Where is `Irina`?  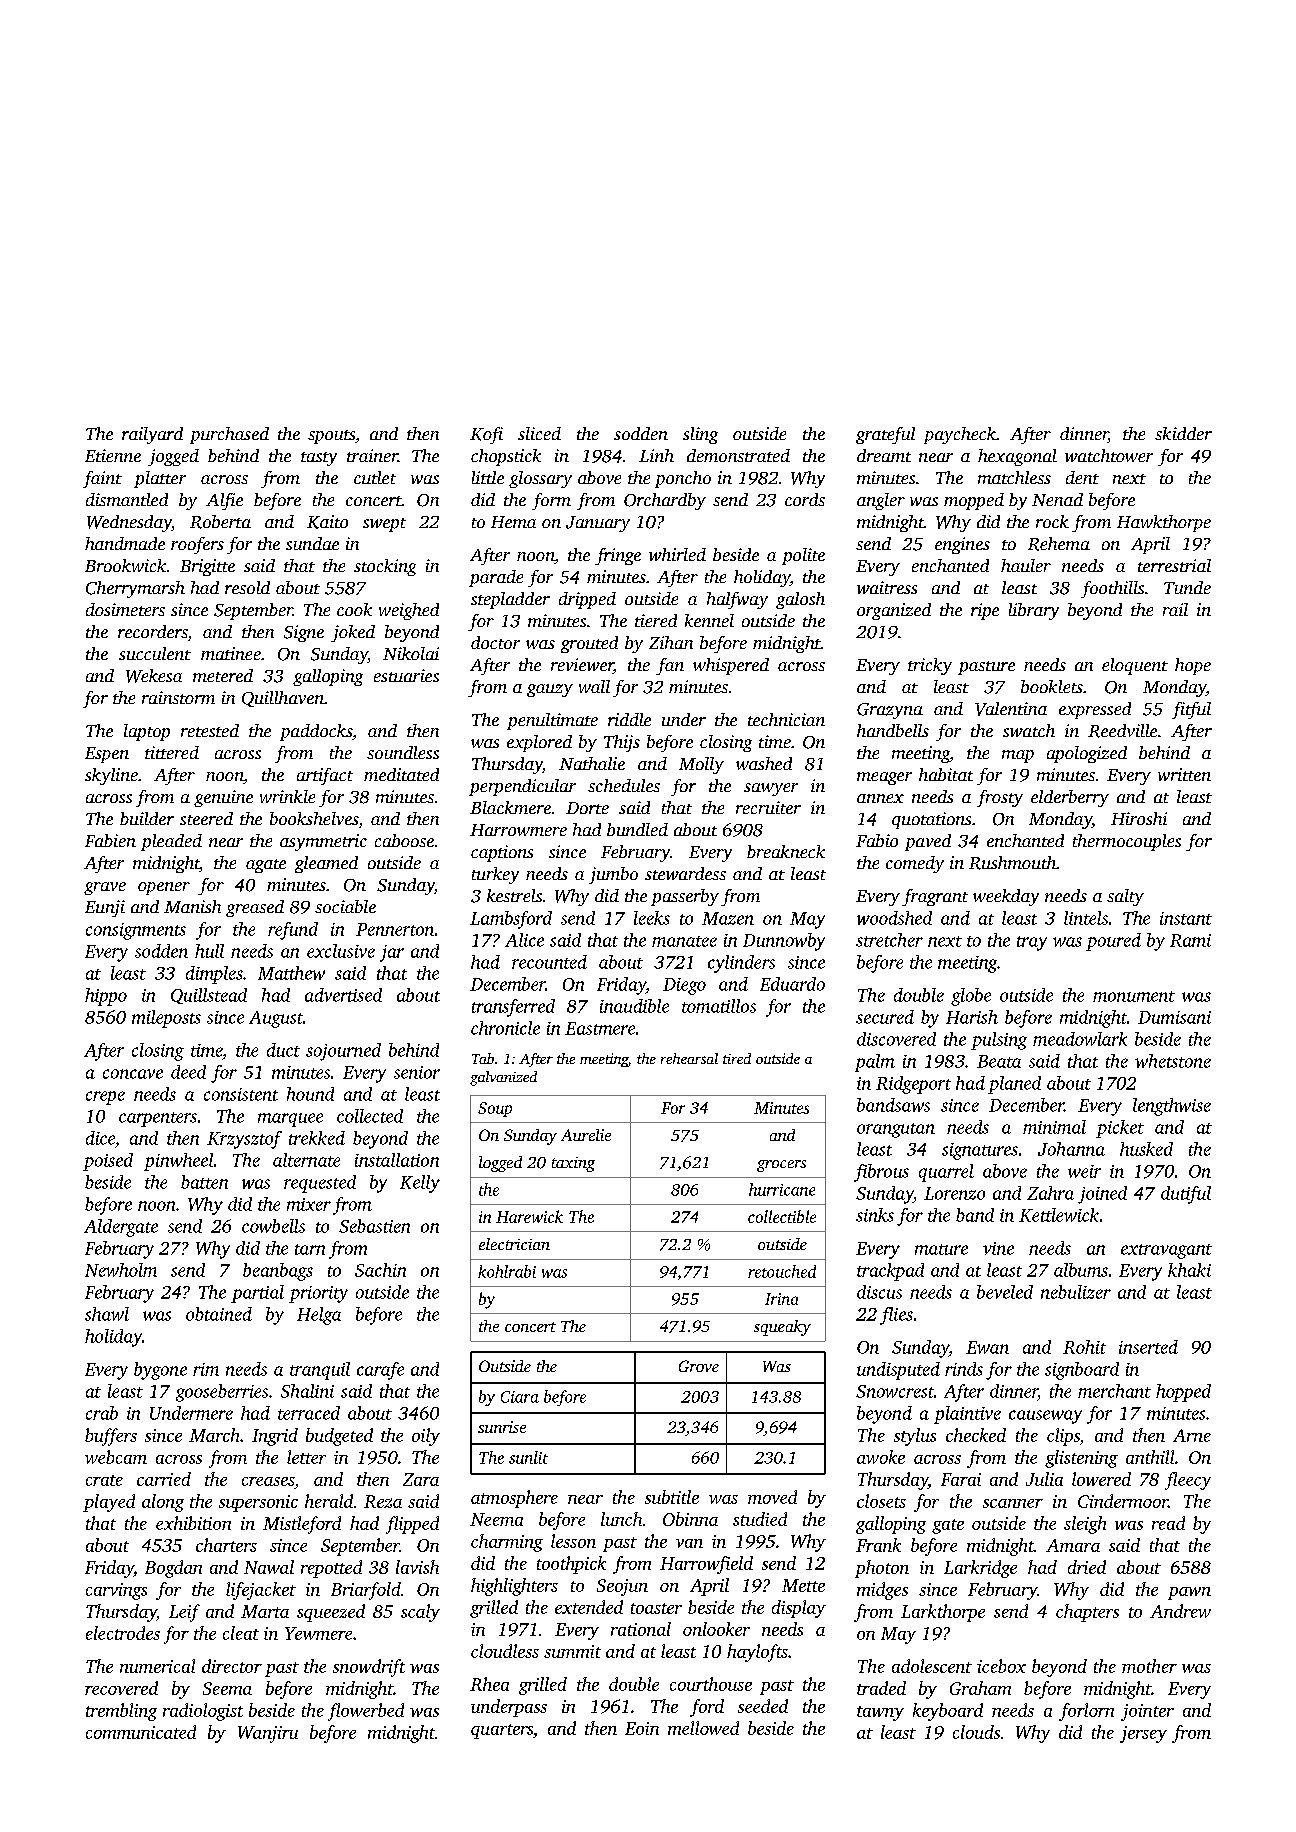 Irina is located at coordinates (781, 1299).
